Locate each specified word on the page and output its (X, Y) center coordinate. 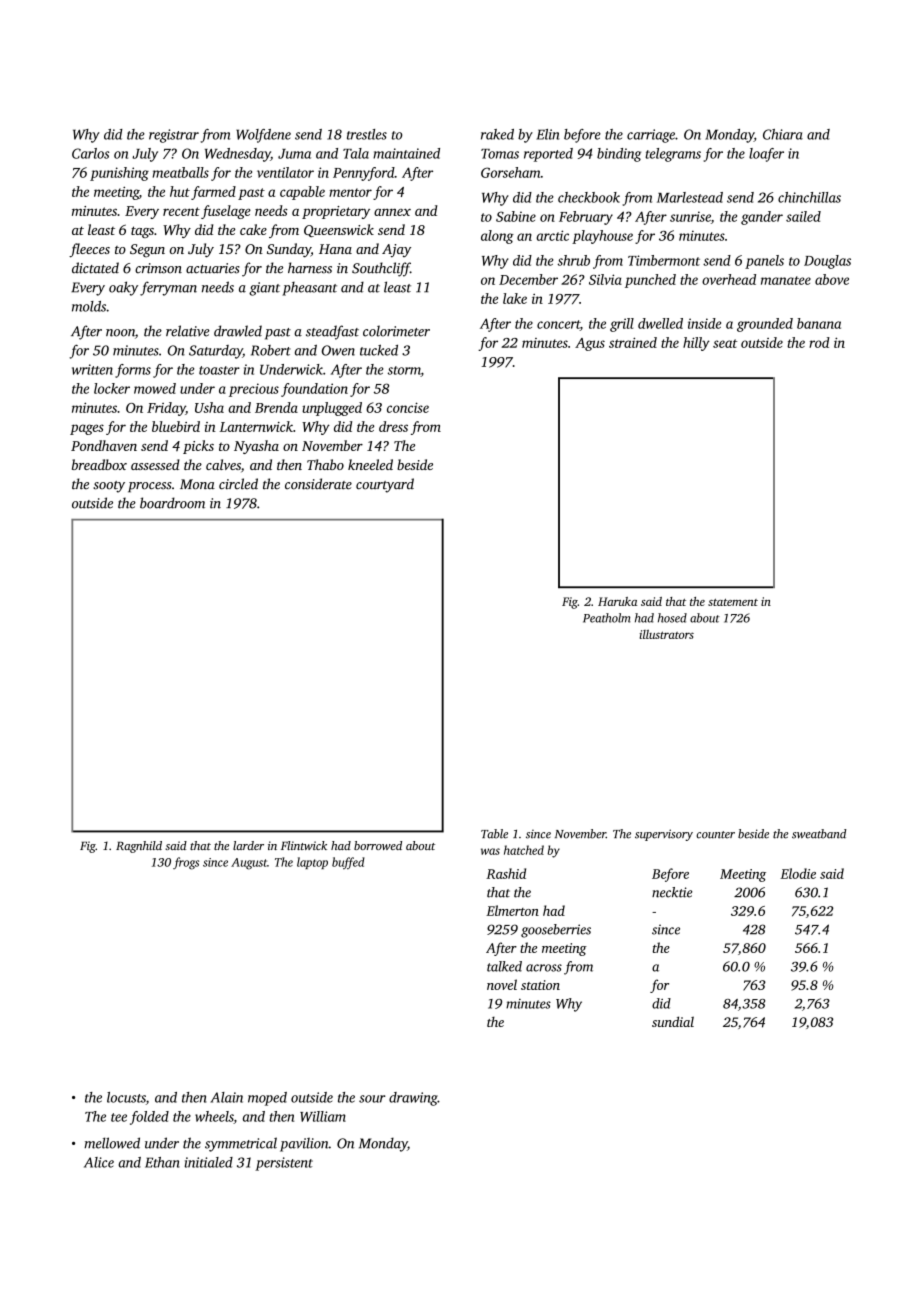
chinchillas (809, 197)
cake (253, 229)
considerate (318, 484)
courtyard (385, 485)
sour (372, 1099)
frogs (186, 863)
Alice (99, 1162)
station (540, 985)
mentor (350, 192)
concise (408, 407)
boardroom (172, 503)
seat (725, 343)
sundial (673, 1021)
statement (733, 602)
